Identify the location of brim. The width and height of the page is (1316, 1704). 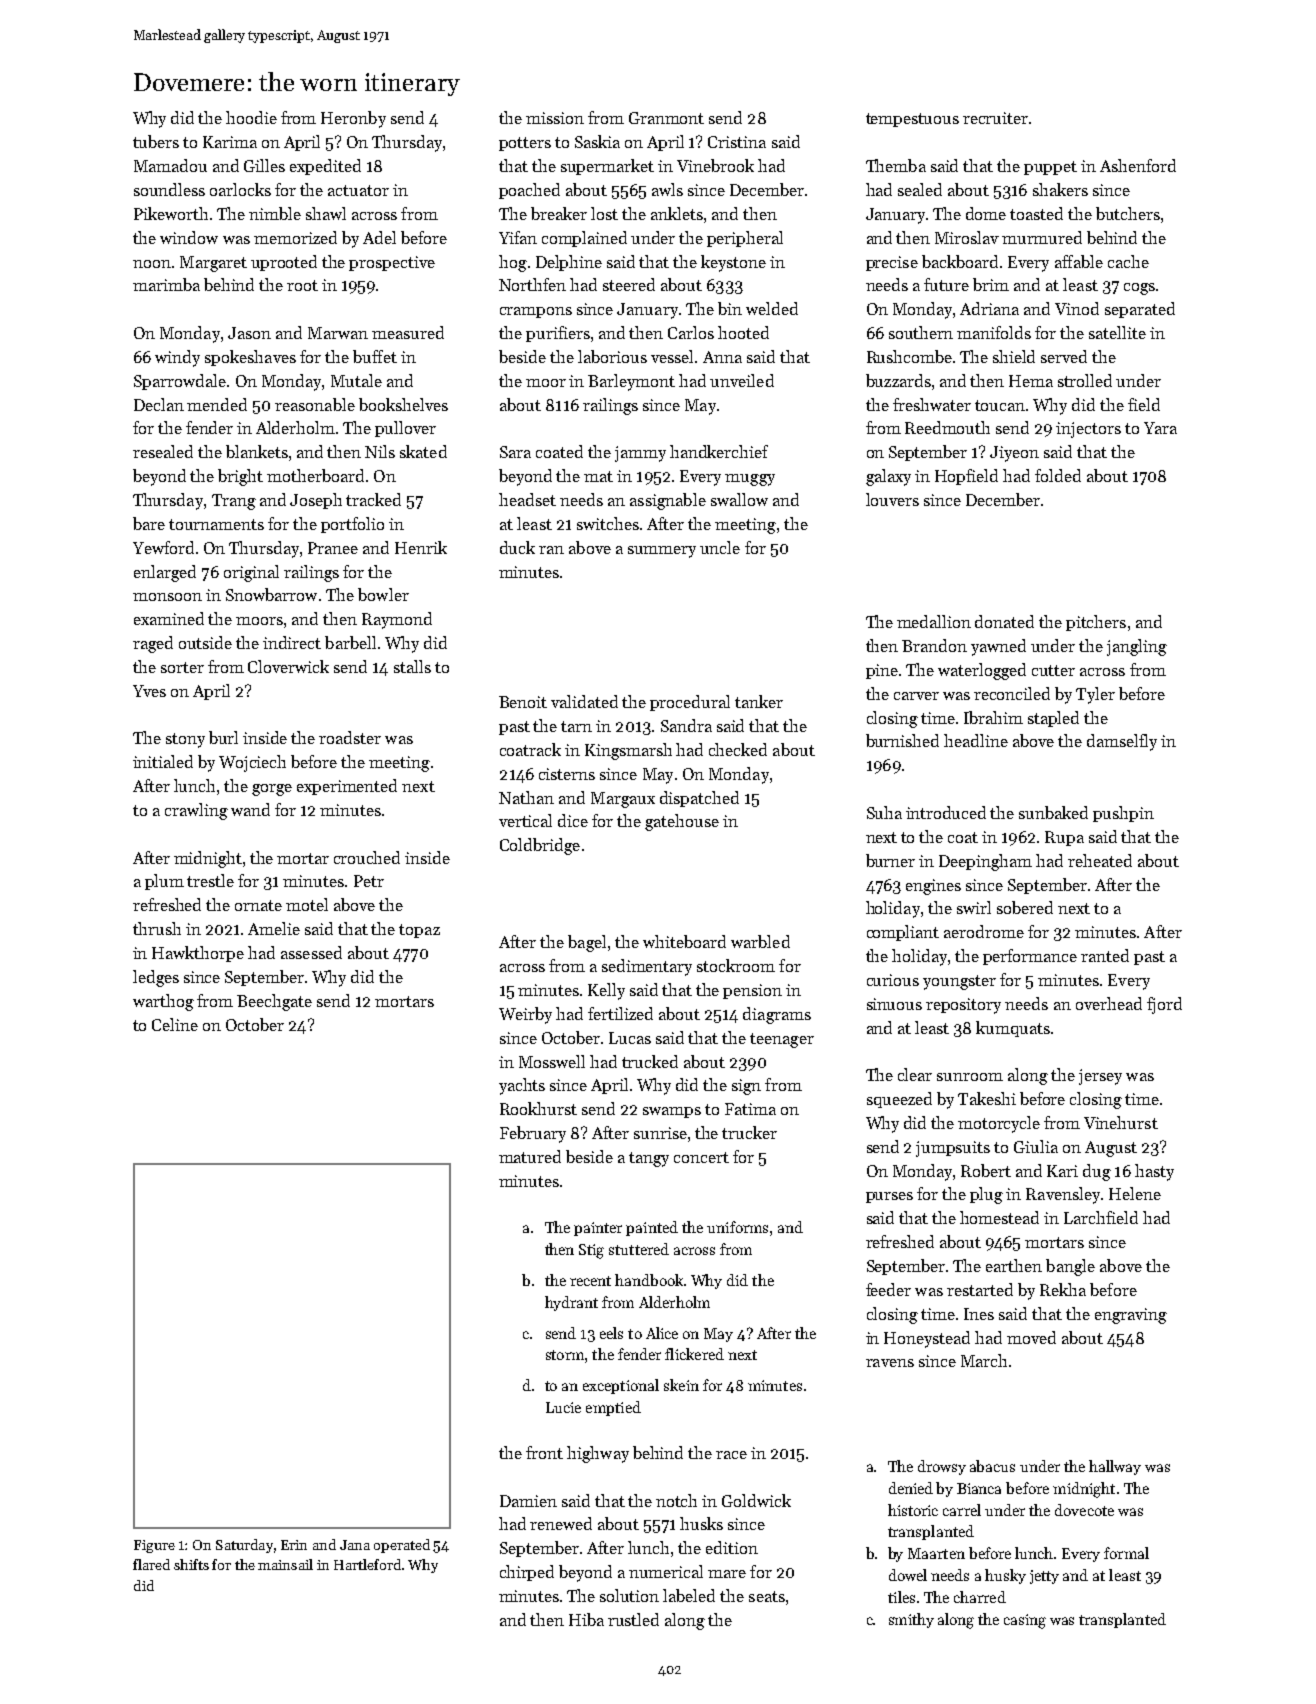
(991, 284).
